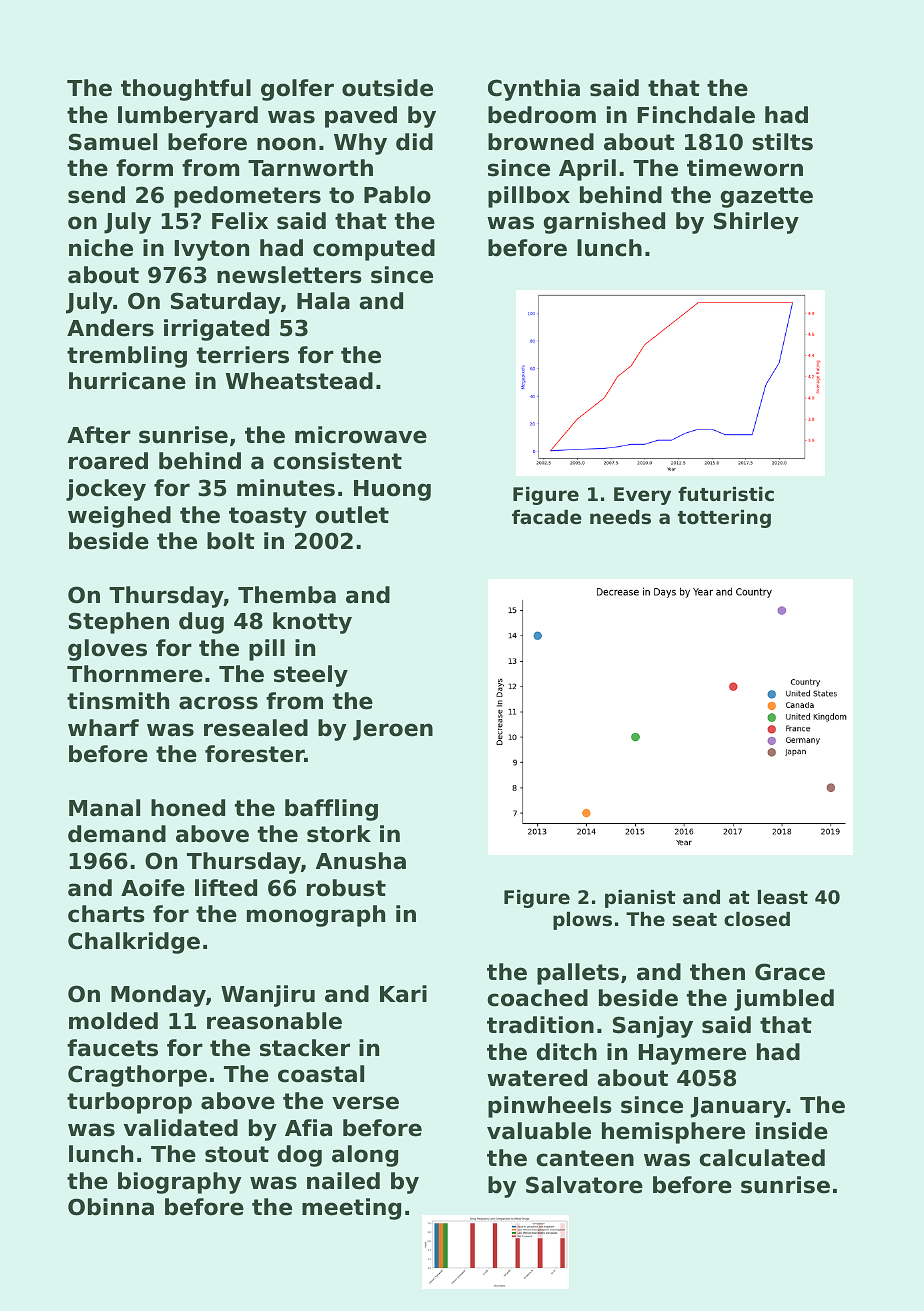 The width and height of the screenshot is (924, 1311). I want to click on needs, so click(620, 517).
